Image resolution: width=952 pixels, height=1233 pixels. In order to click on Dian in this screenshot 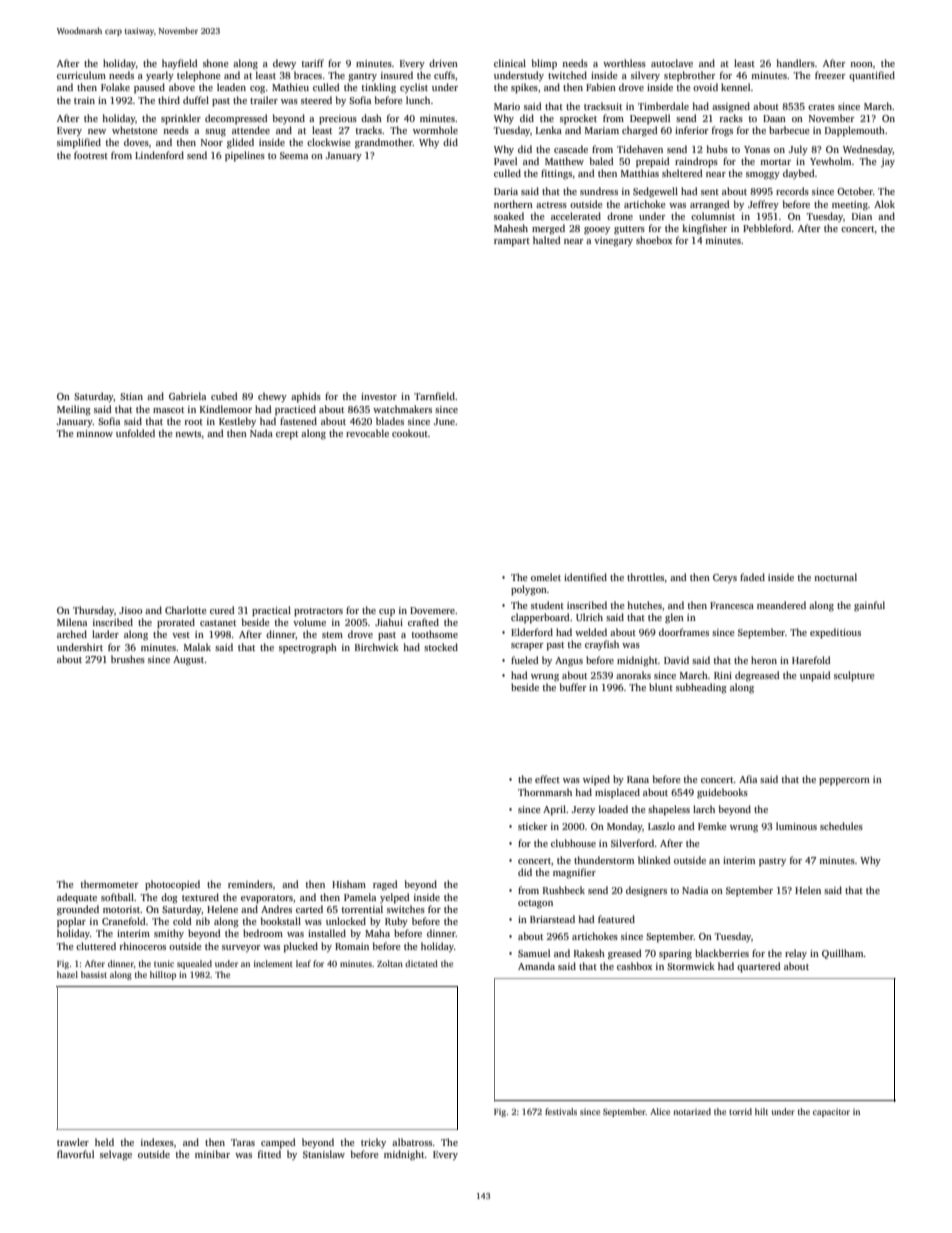, I will do `click(862, 216)`.
